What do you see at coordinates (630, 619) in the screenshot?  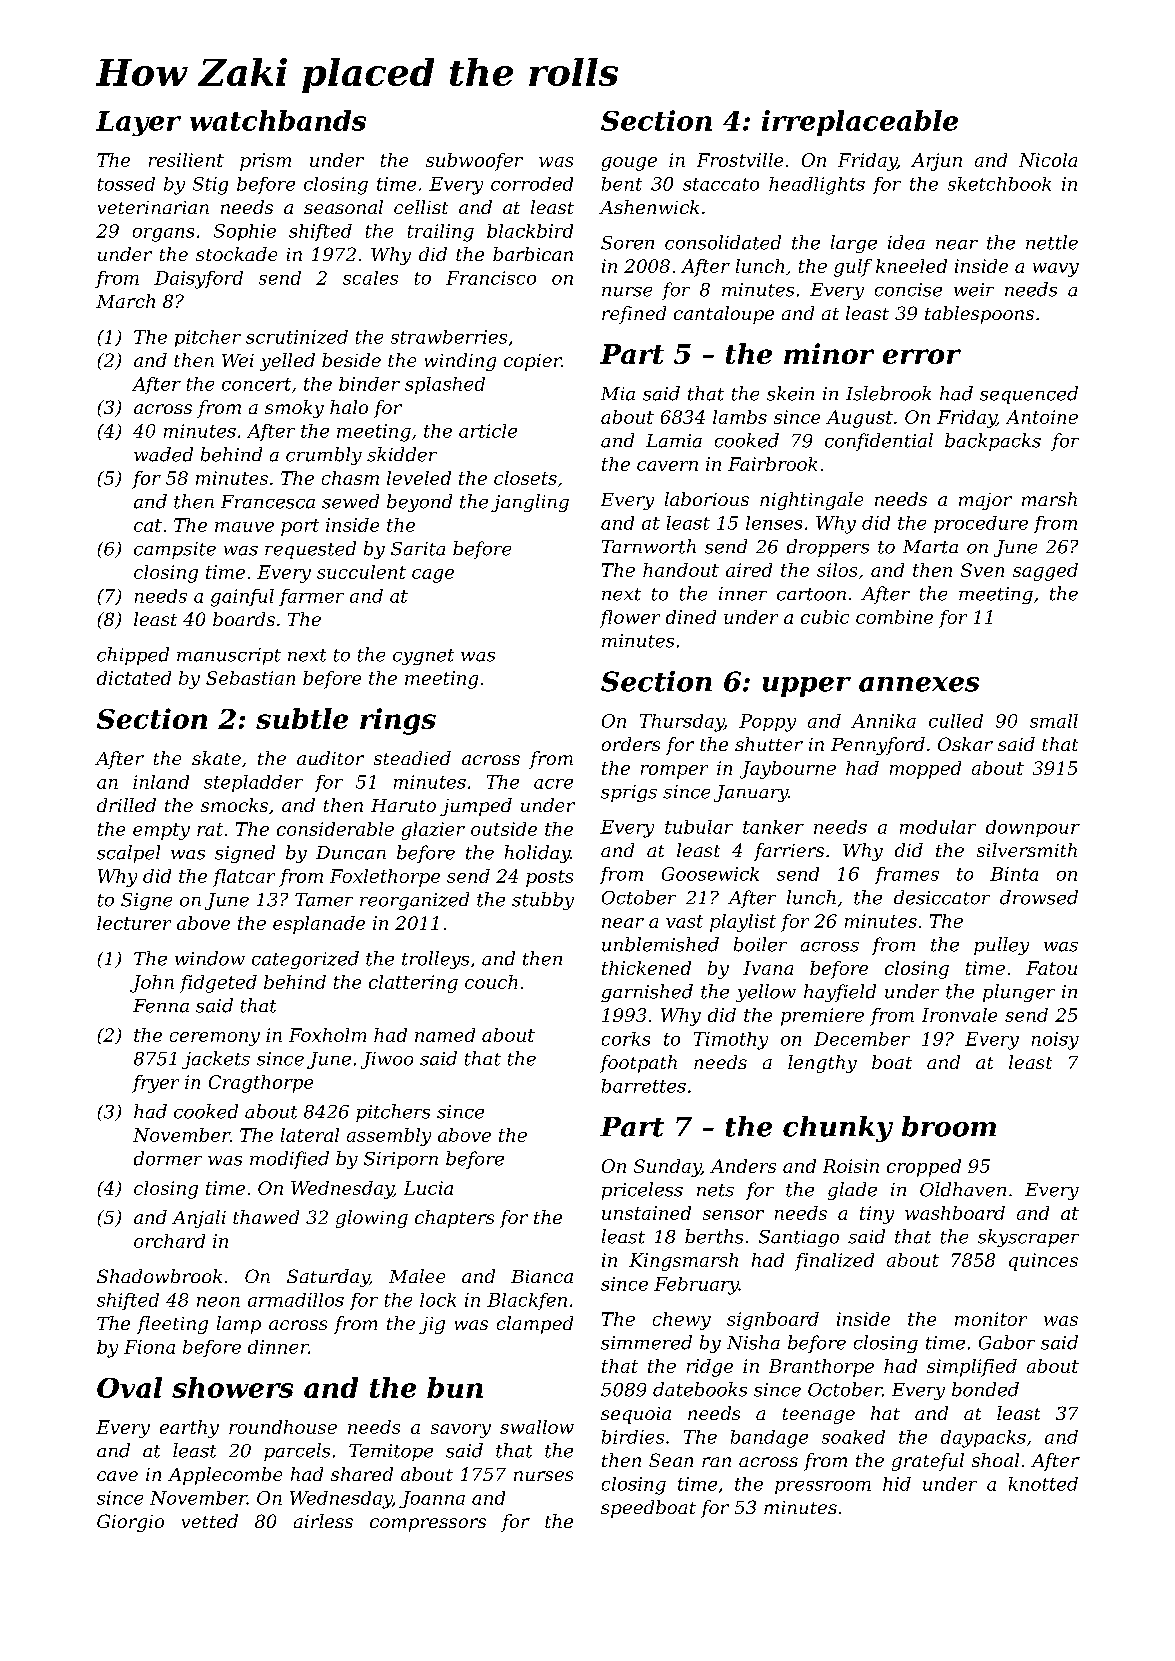 I see `flower` at bounding box center [630, 619].
